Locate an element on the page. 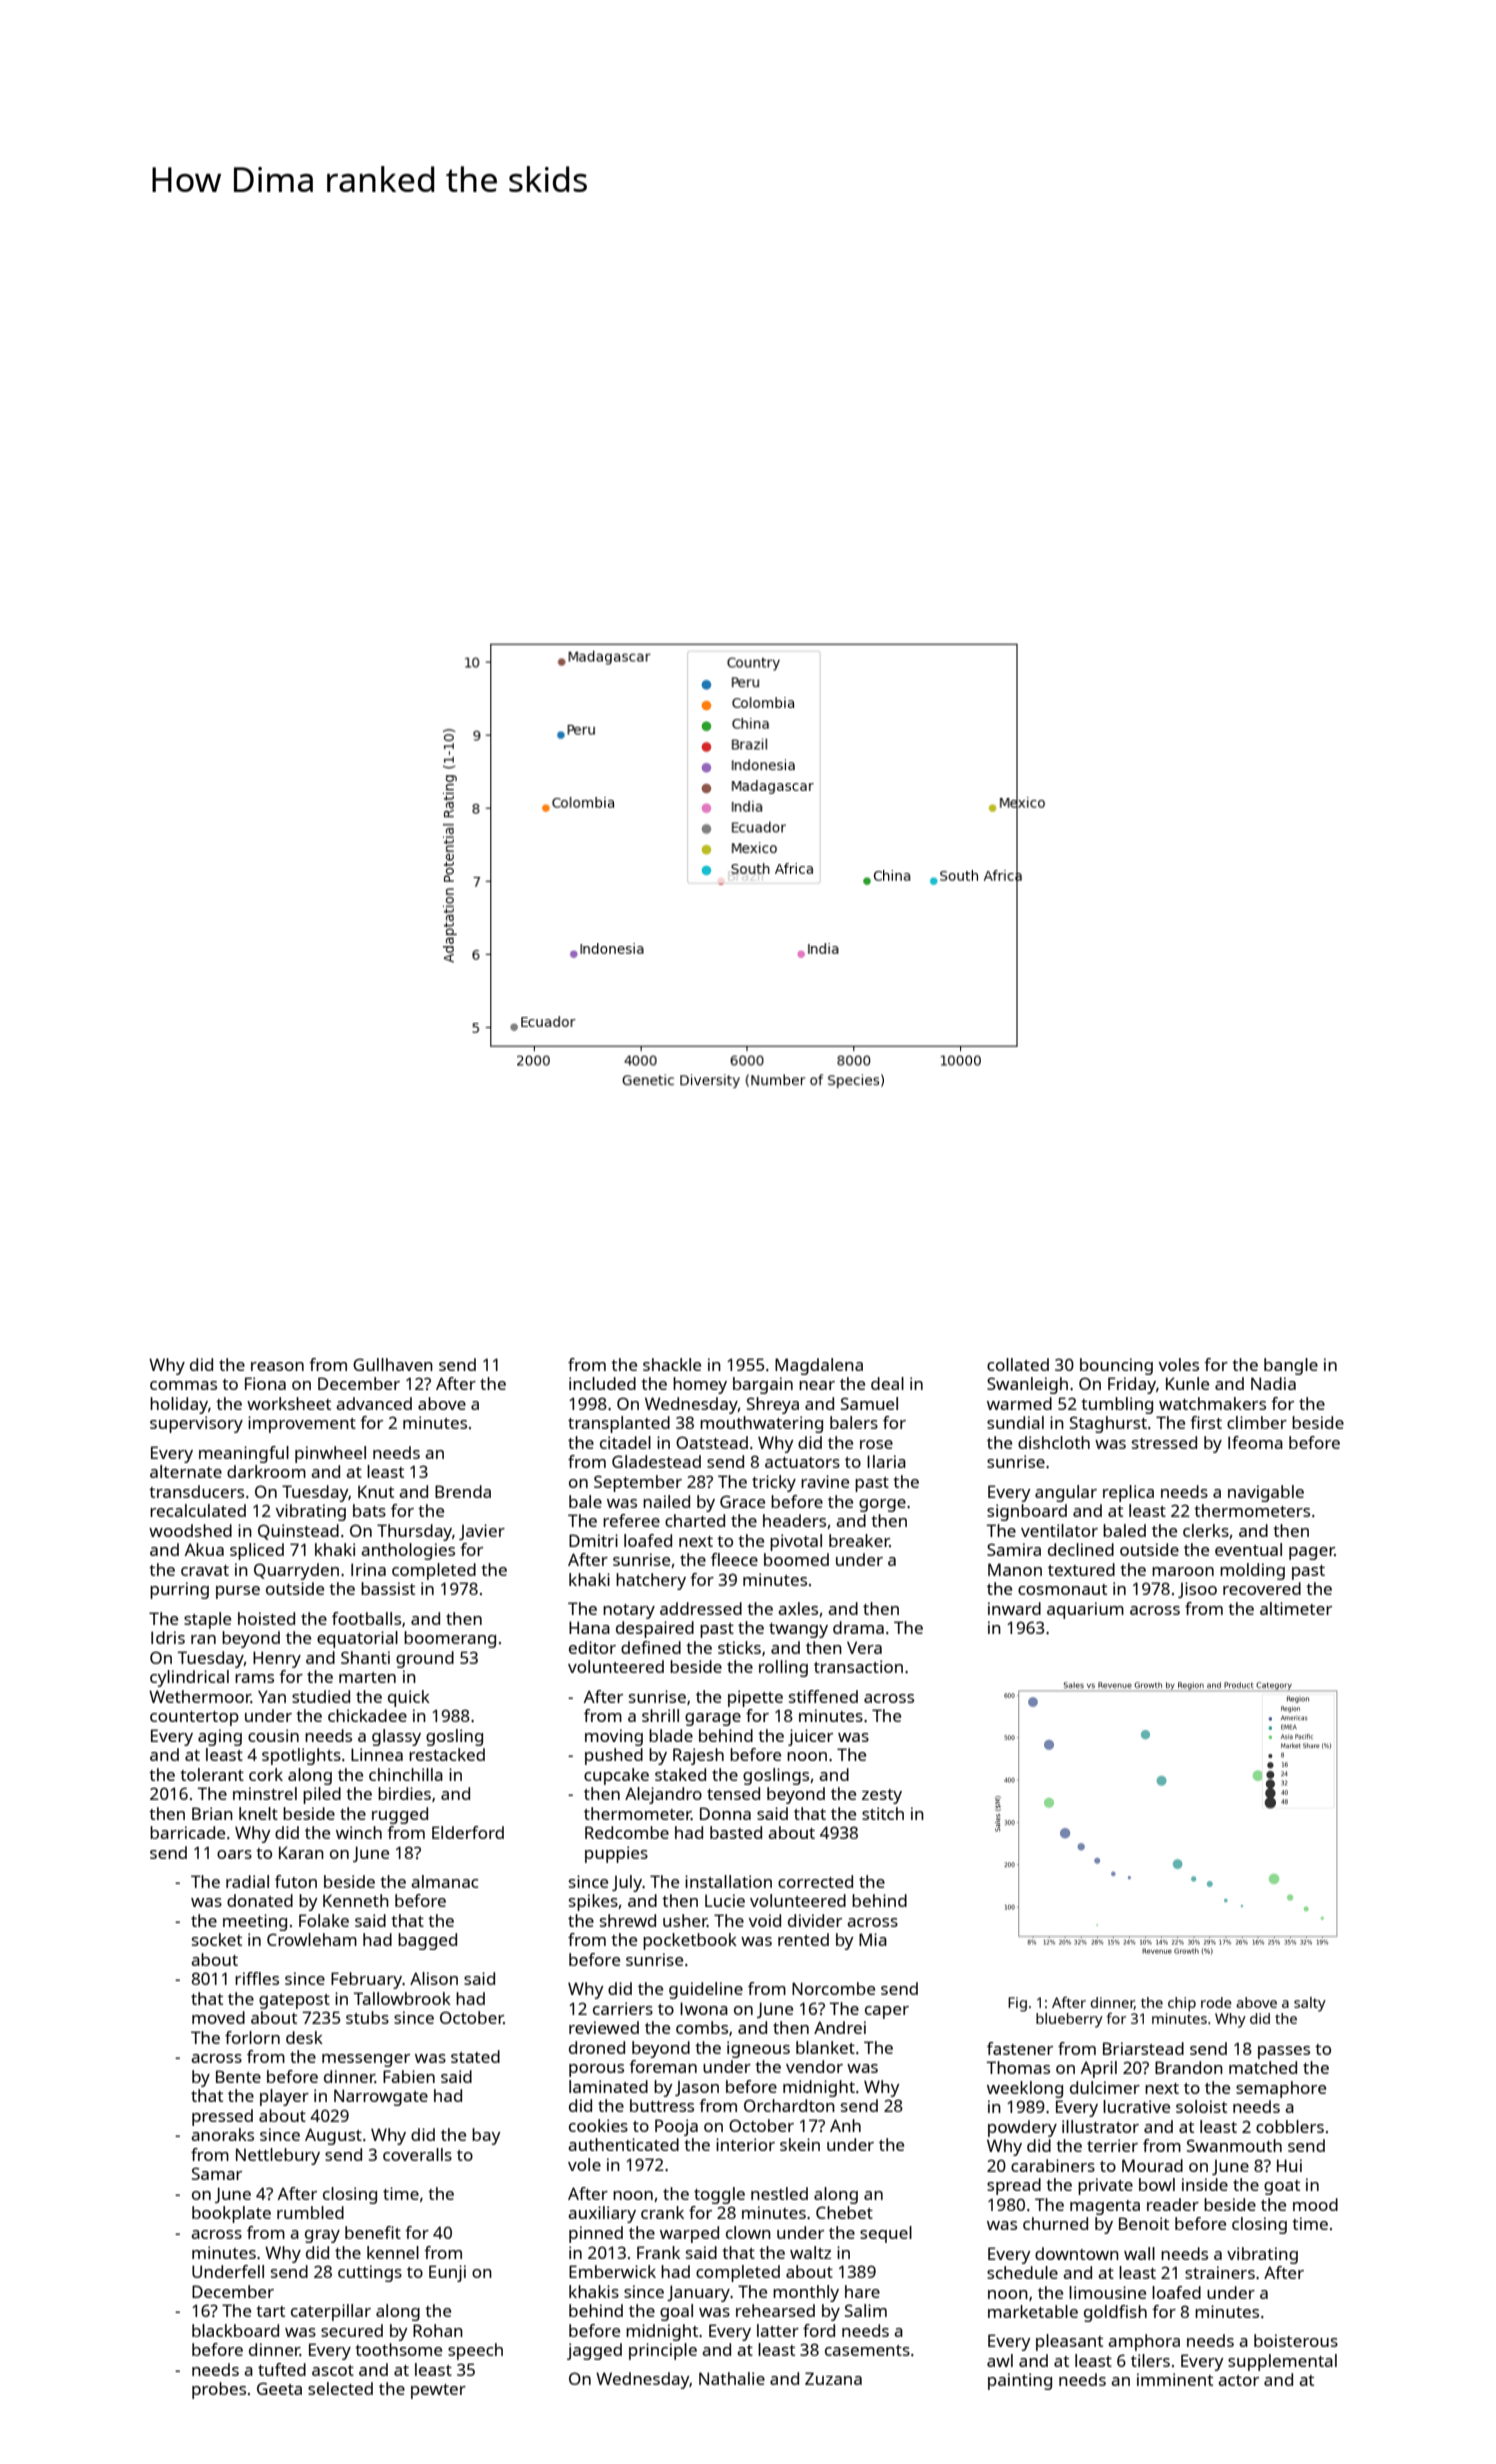  studied is located at coordinates (321, 1696).
